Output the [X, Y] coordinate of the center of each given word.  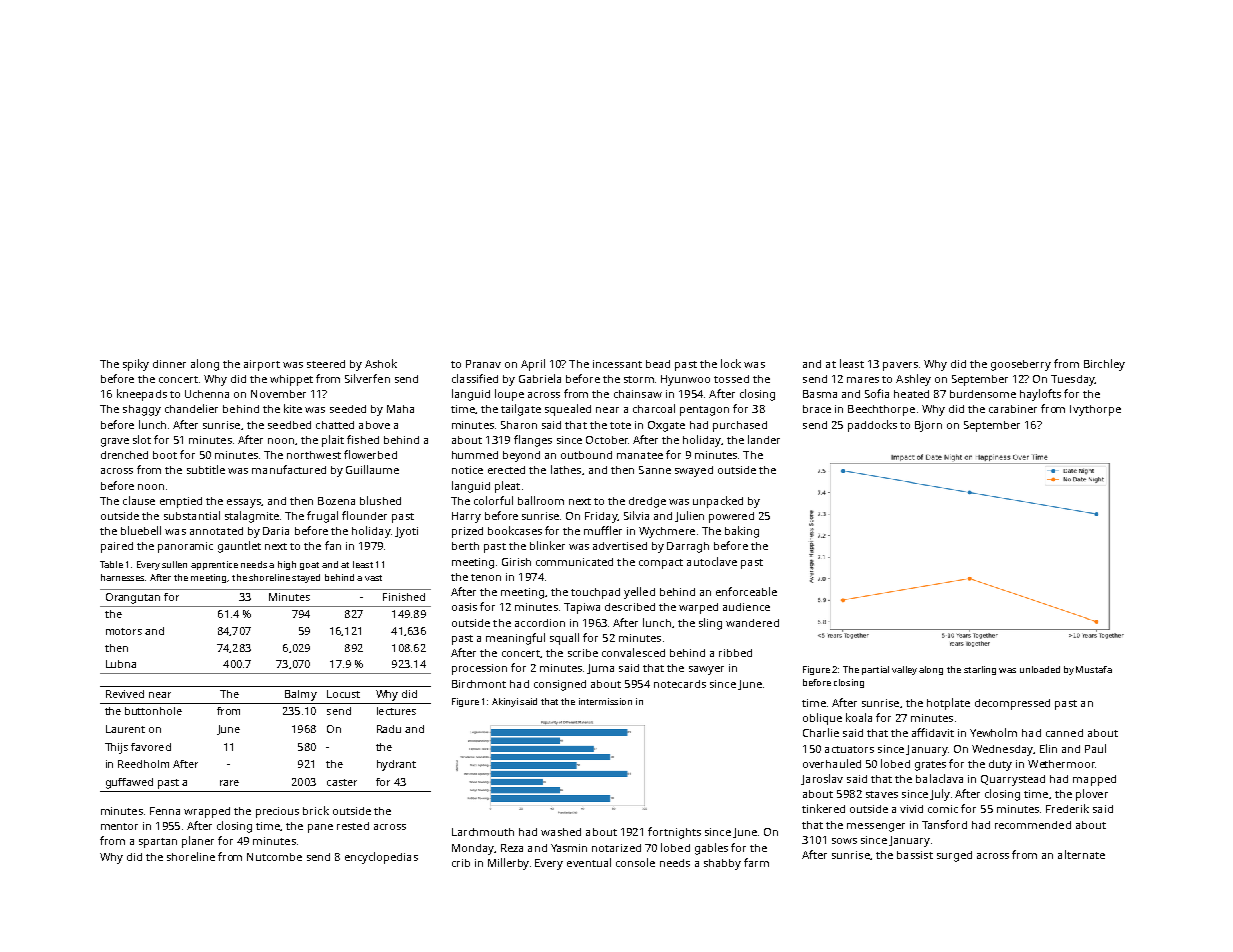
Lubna [121, 664]
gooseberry [1021, 365]
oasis [464, 607]
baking [742, 532]
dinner [169, 364]
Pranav [483, 364]
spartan [158, 843]
